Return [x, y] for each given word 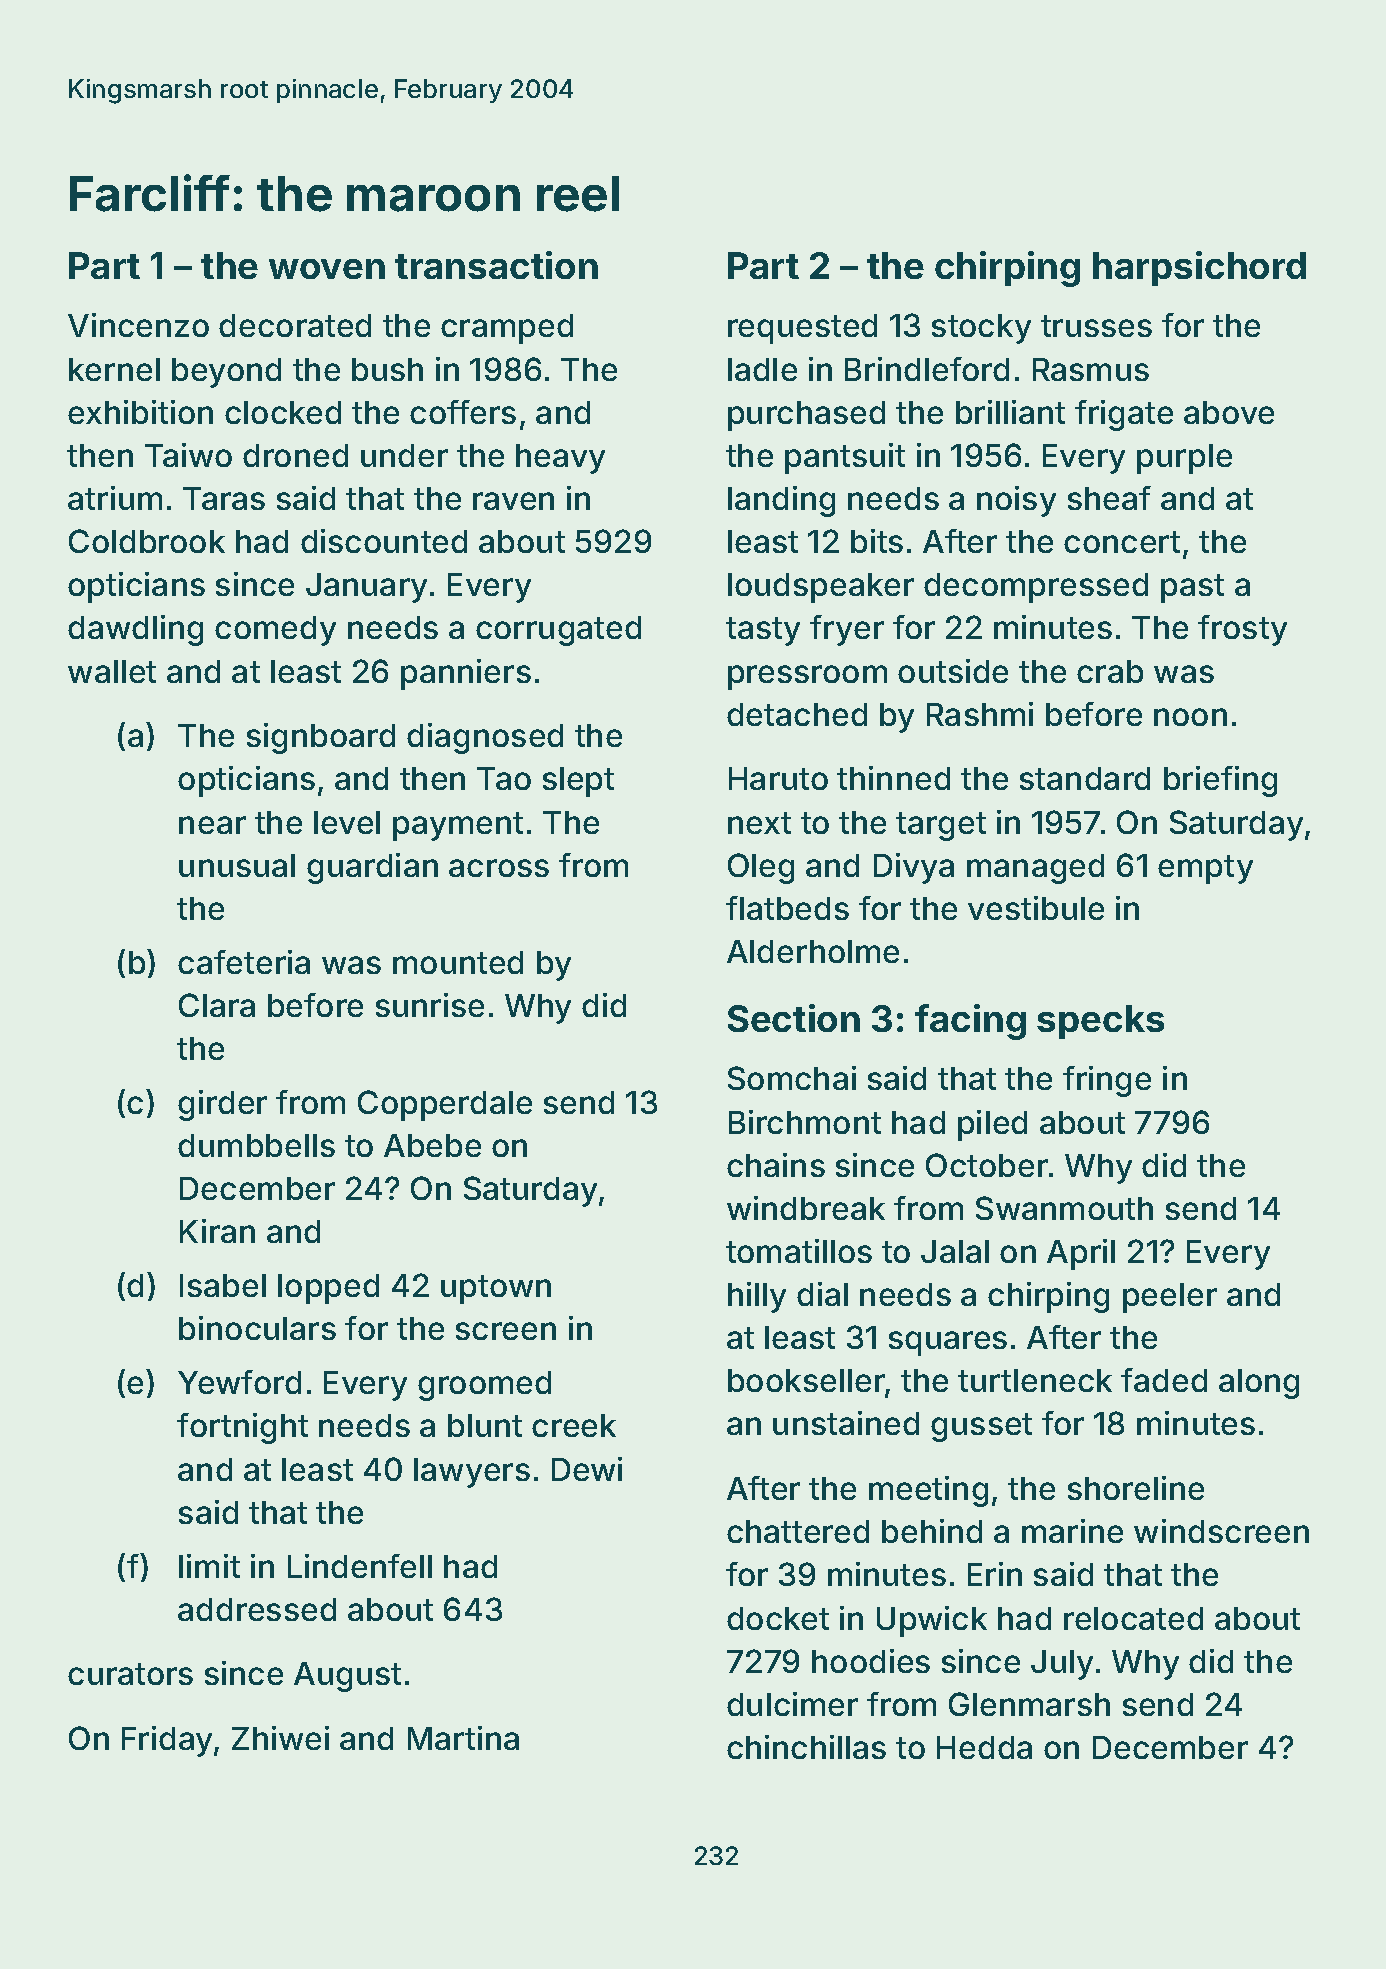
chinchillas [806, 1747]
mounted [458, 962]
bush [387, 369]
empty [1205, 869]
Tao [504, 778]
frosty [1242, 630]
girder [222, 1105]
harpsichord [1199, 268]
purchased [806, 416]
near [212, 825]
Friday [167, 1741]
